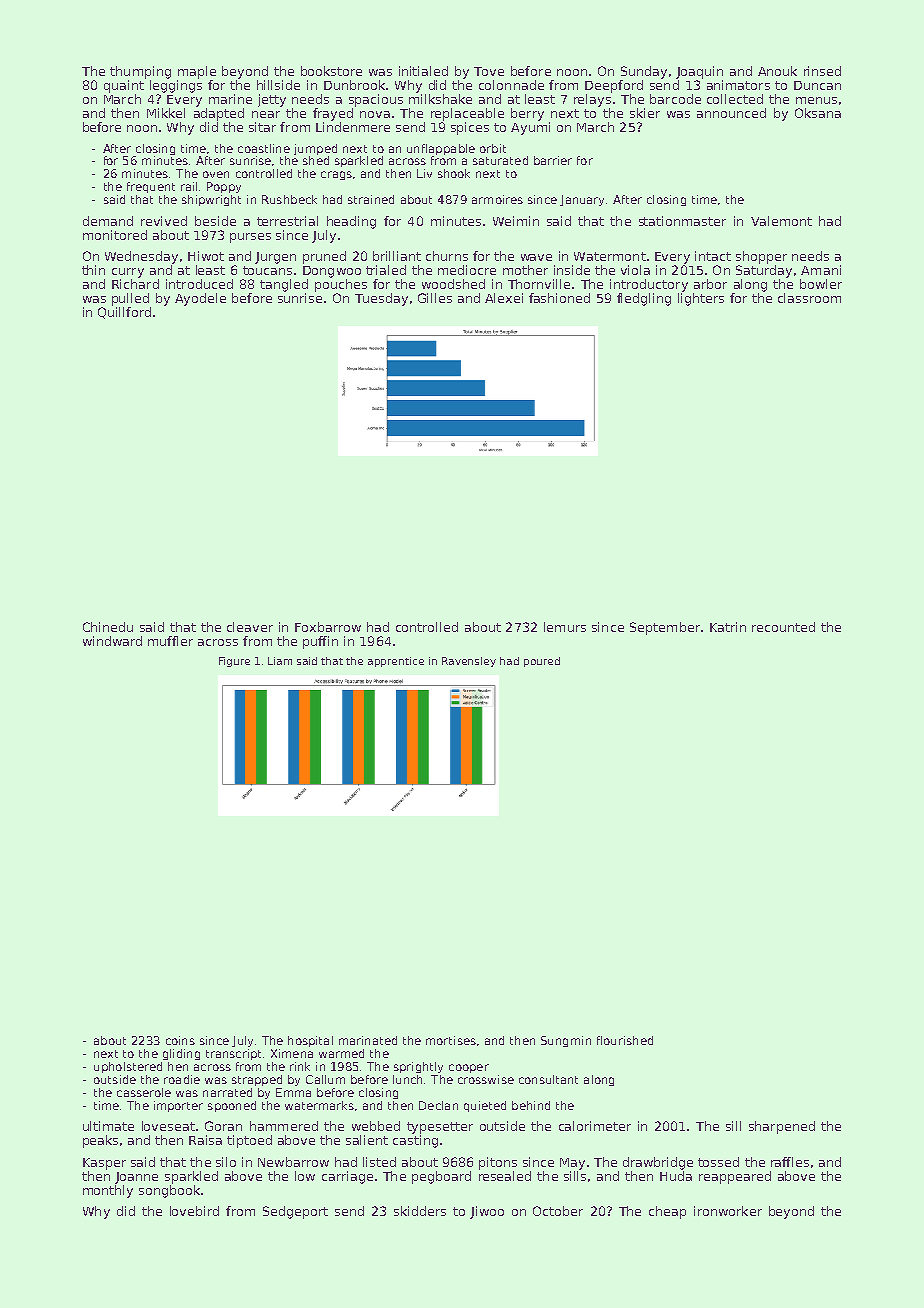 The width and height of the page is (924, 1308). What do you see at coordinates (124, 86) in the page?
I see `quaint` at bounding box center [124, 86].
